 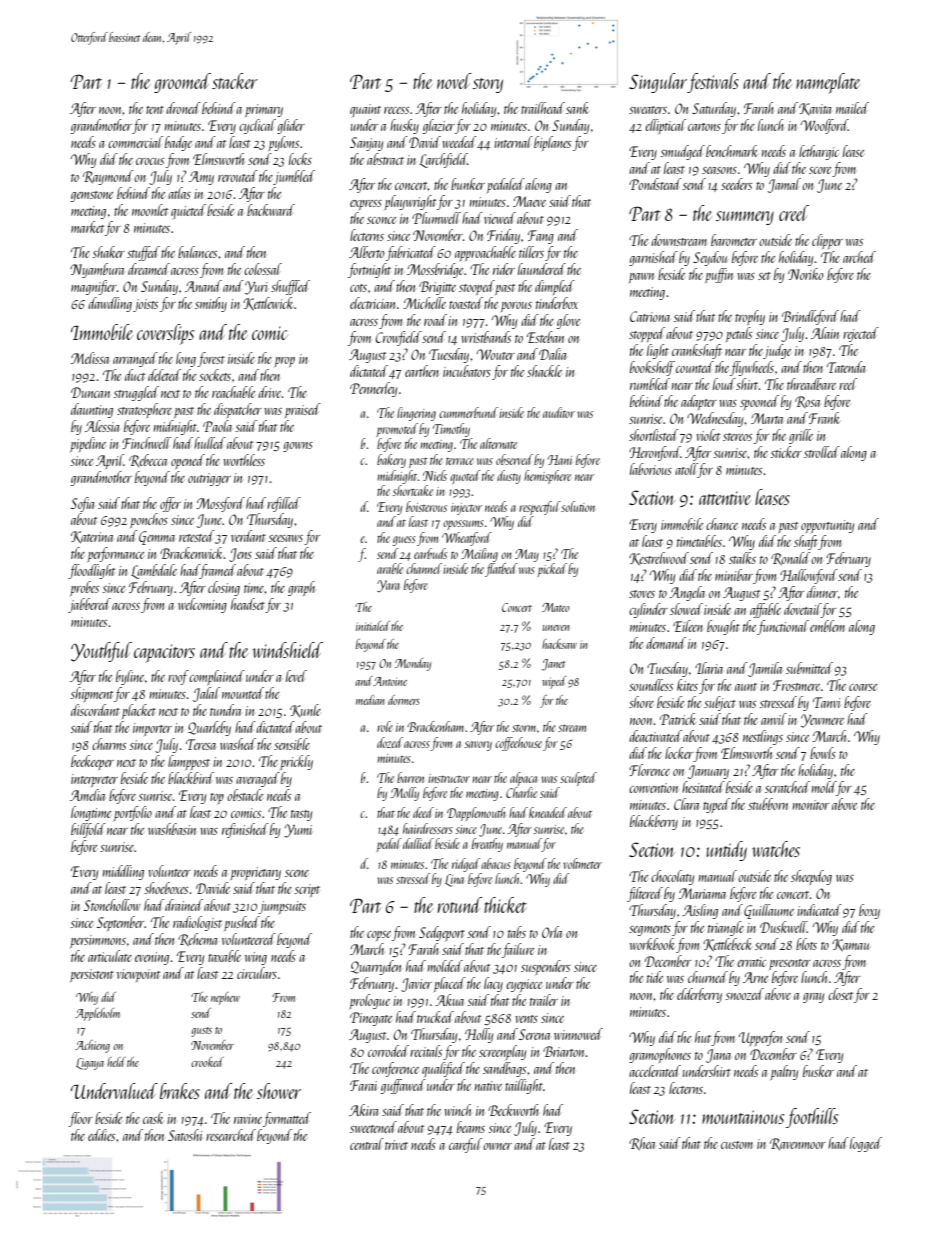 What do you see at coordinates (366, 205) in the screenshot?
I see `express` at bounding box center [366, 205].
